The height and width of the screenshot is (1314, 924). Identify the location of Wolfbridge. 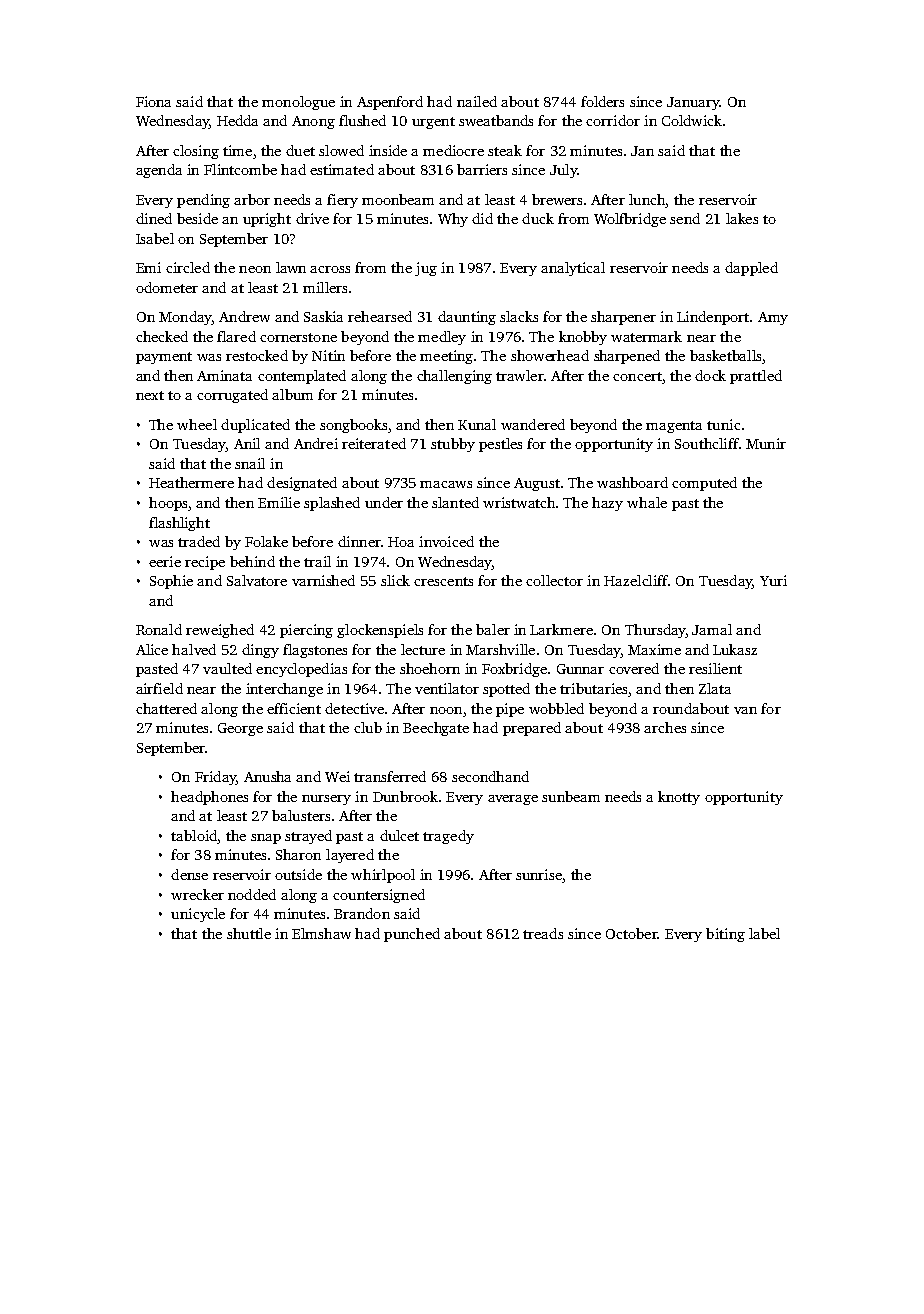
(630, 220).
